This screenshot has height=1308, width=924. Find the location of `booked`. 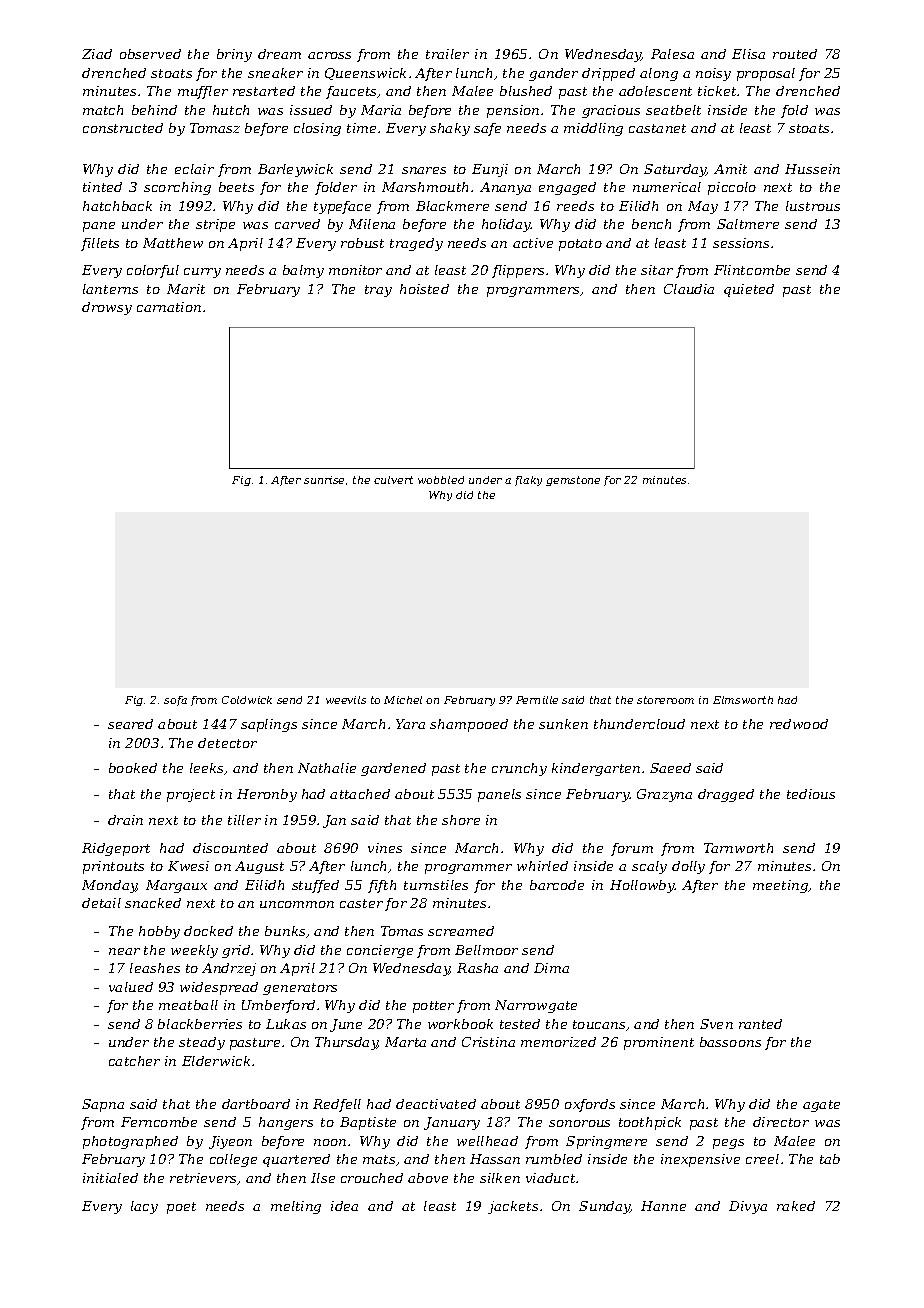

booked is located at coordinates (133, 768).
